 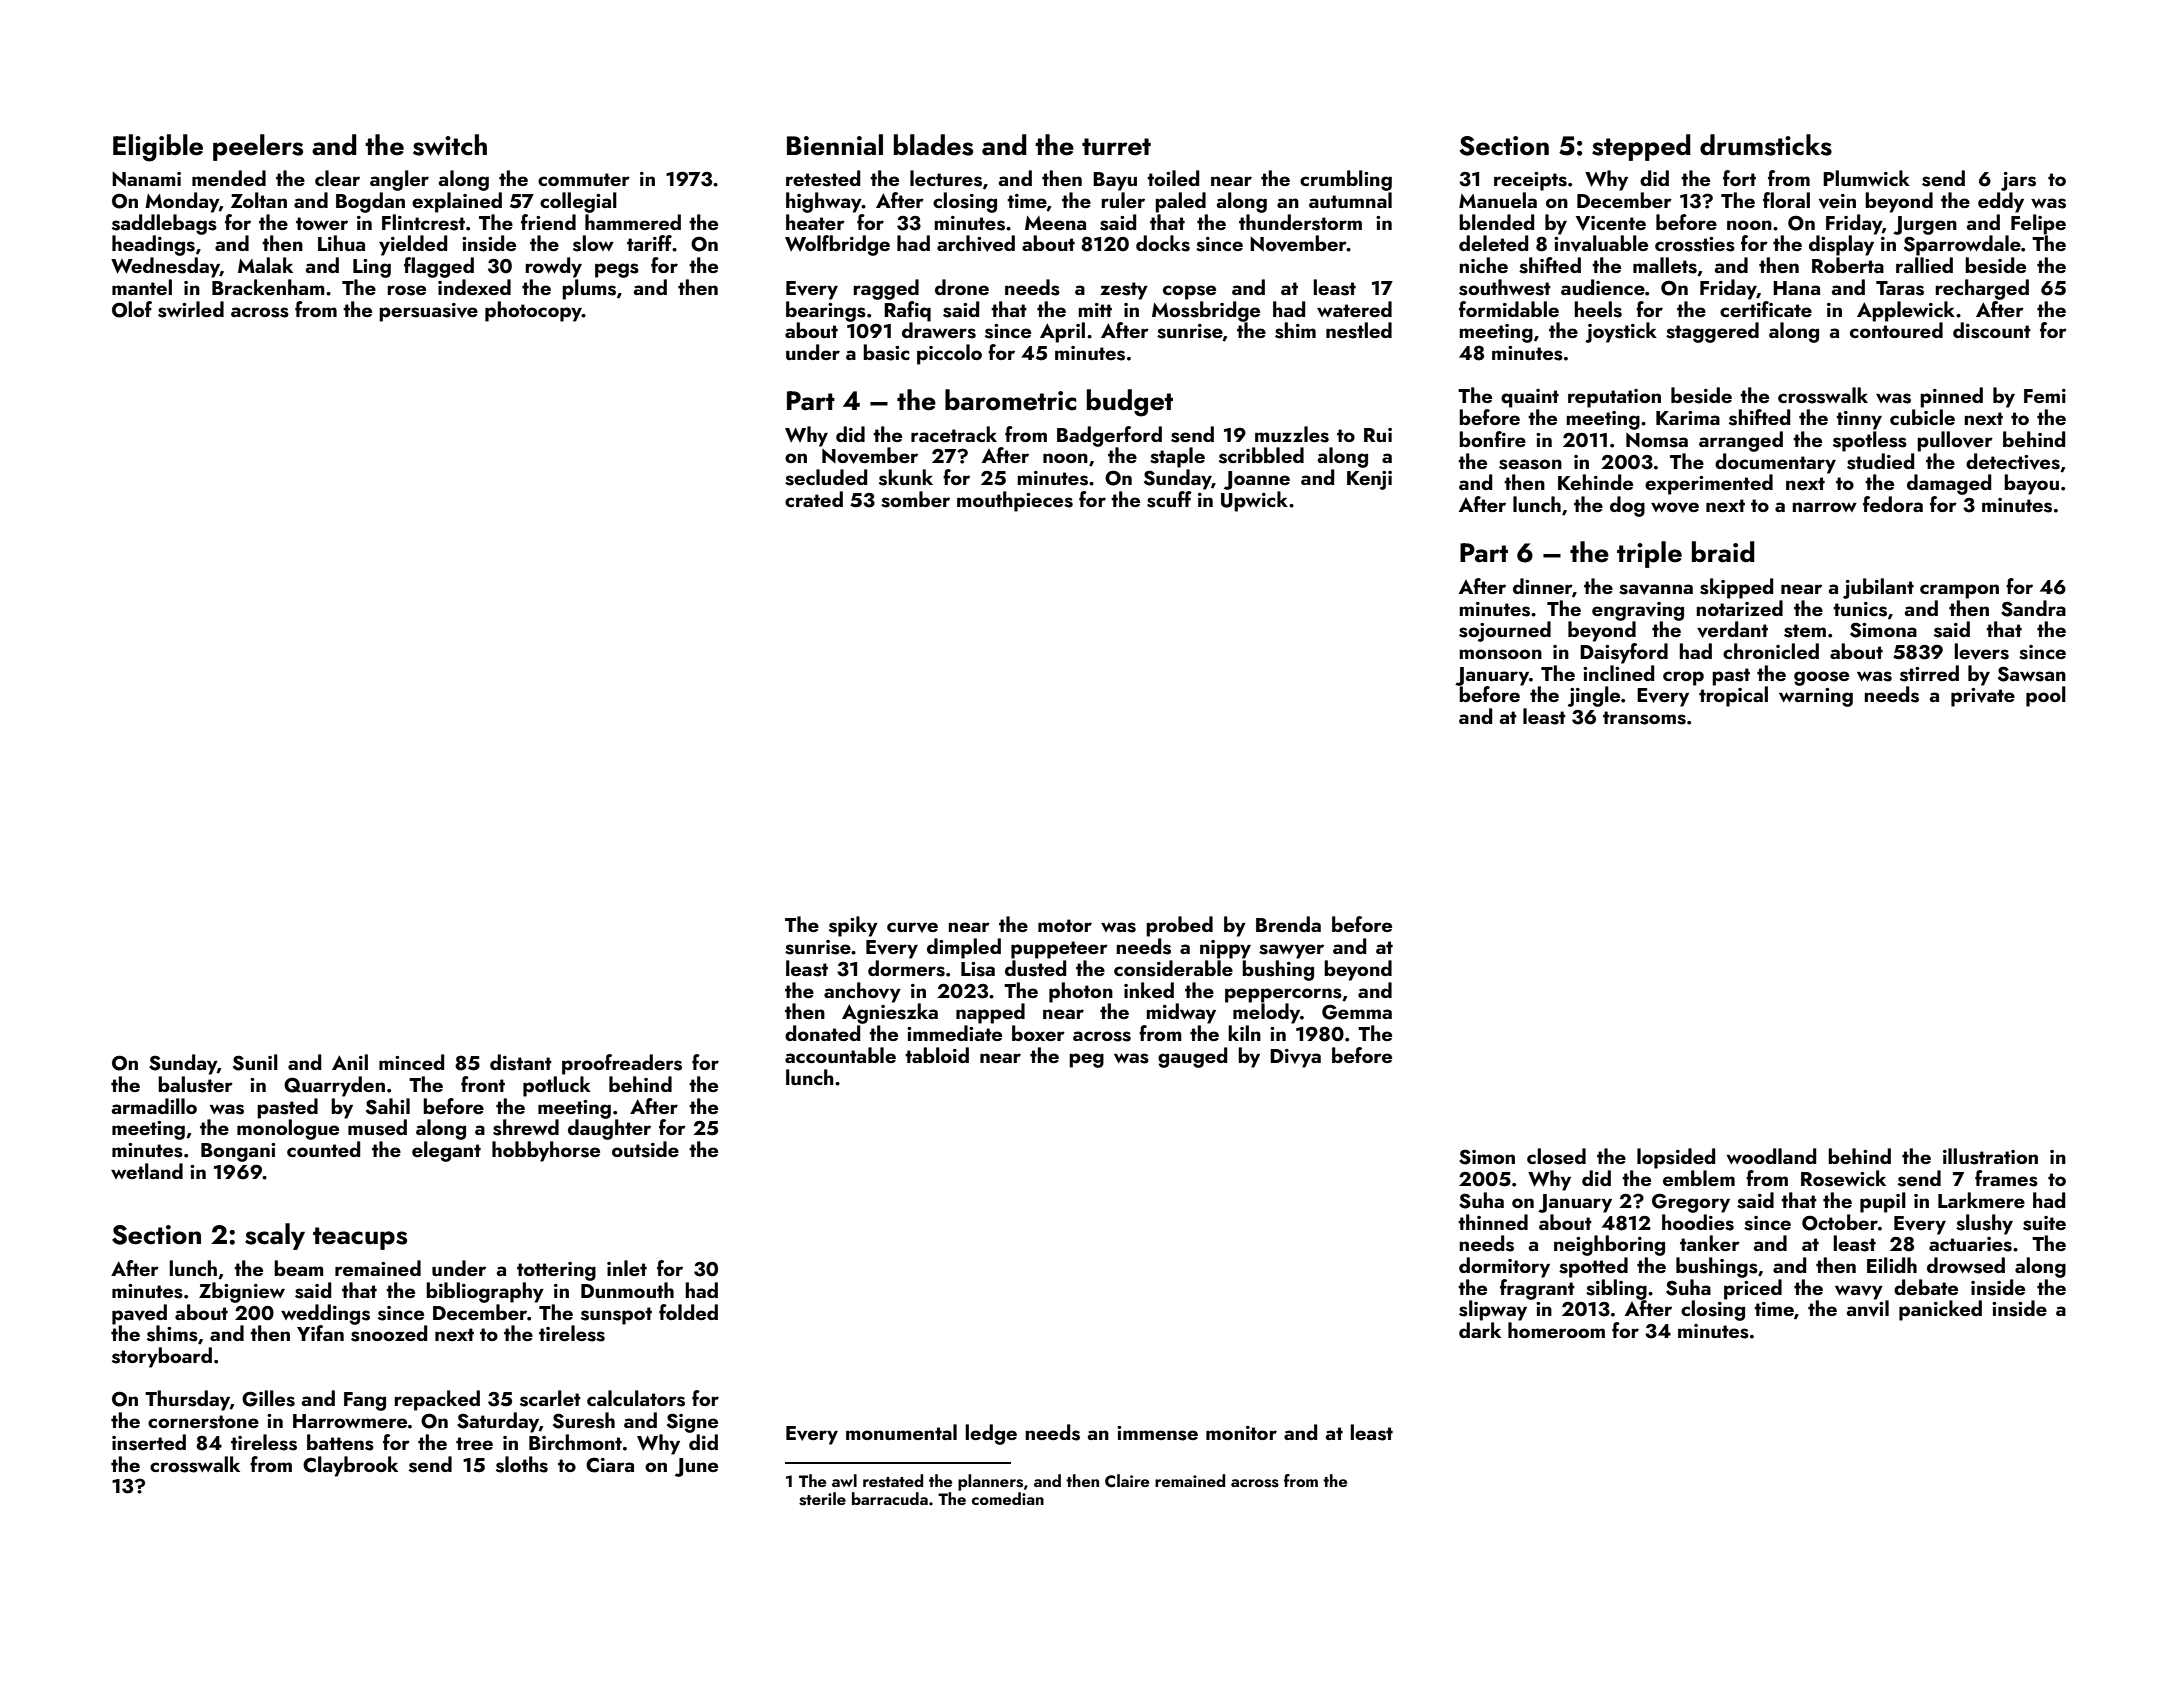 What do you see at coordinates (191, 309) in the screenshot?
I see `swirled` at bounding box center [191, 309].
